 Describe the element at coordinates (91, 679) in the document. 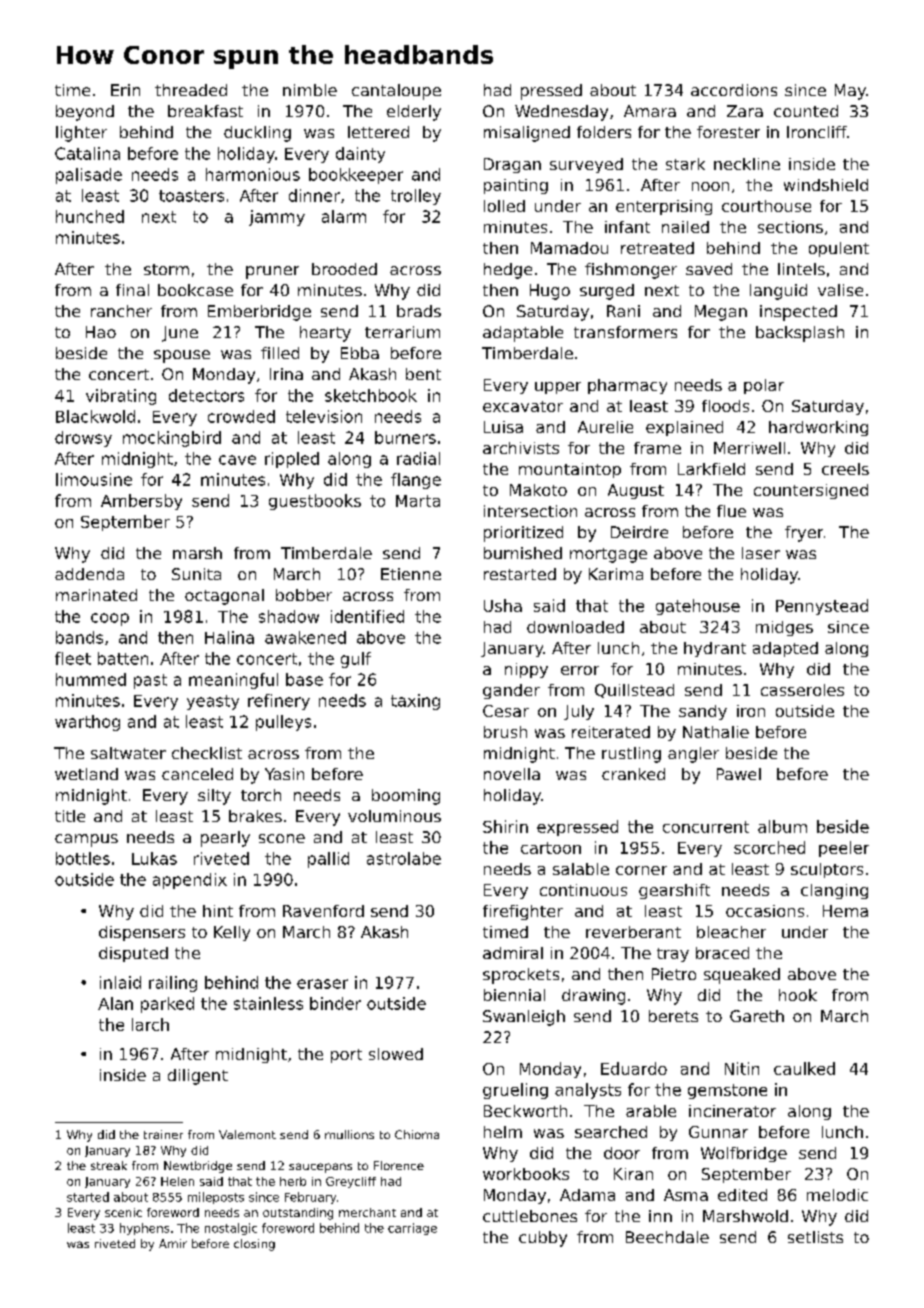

I see `hummed` at that location.
